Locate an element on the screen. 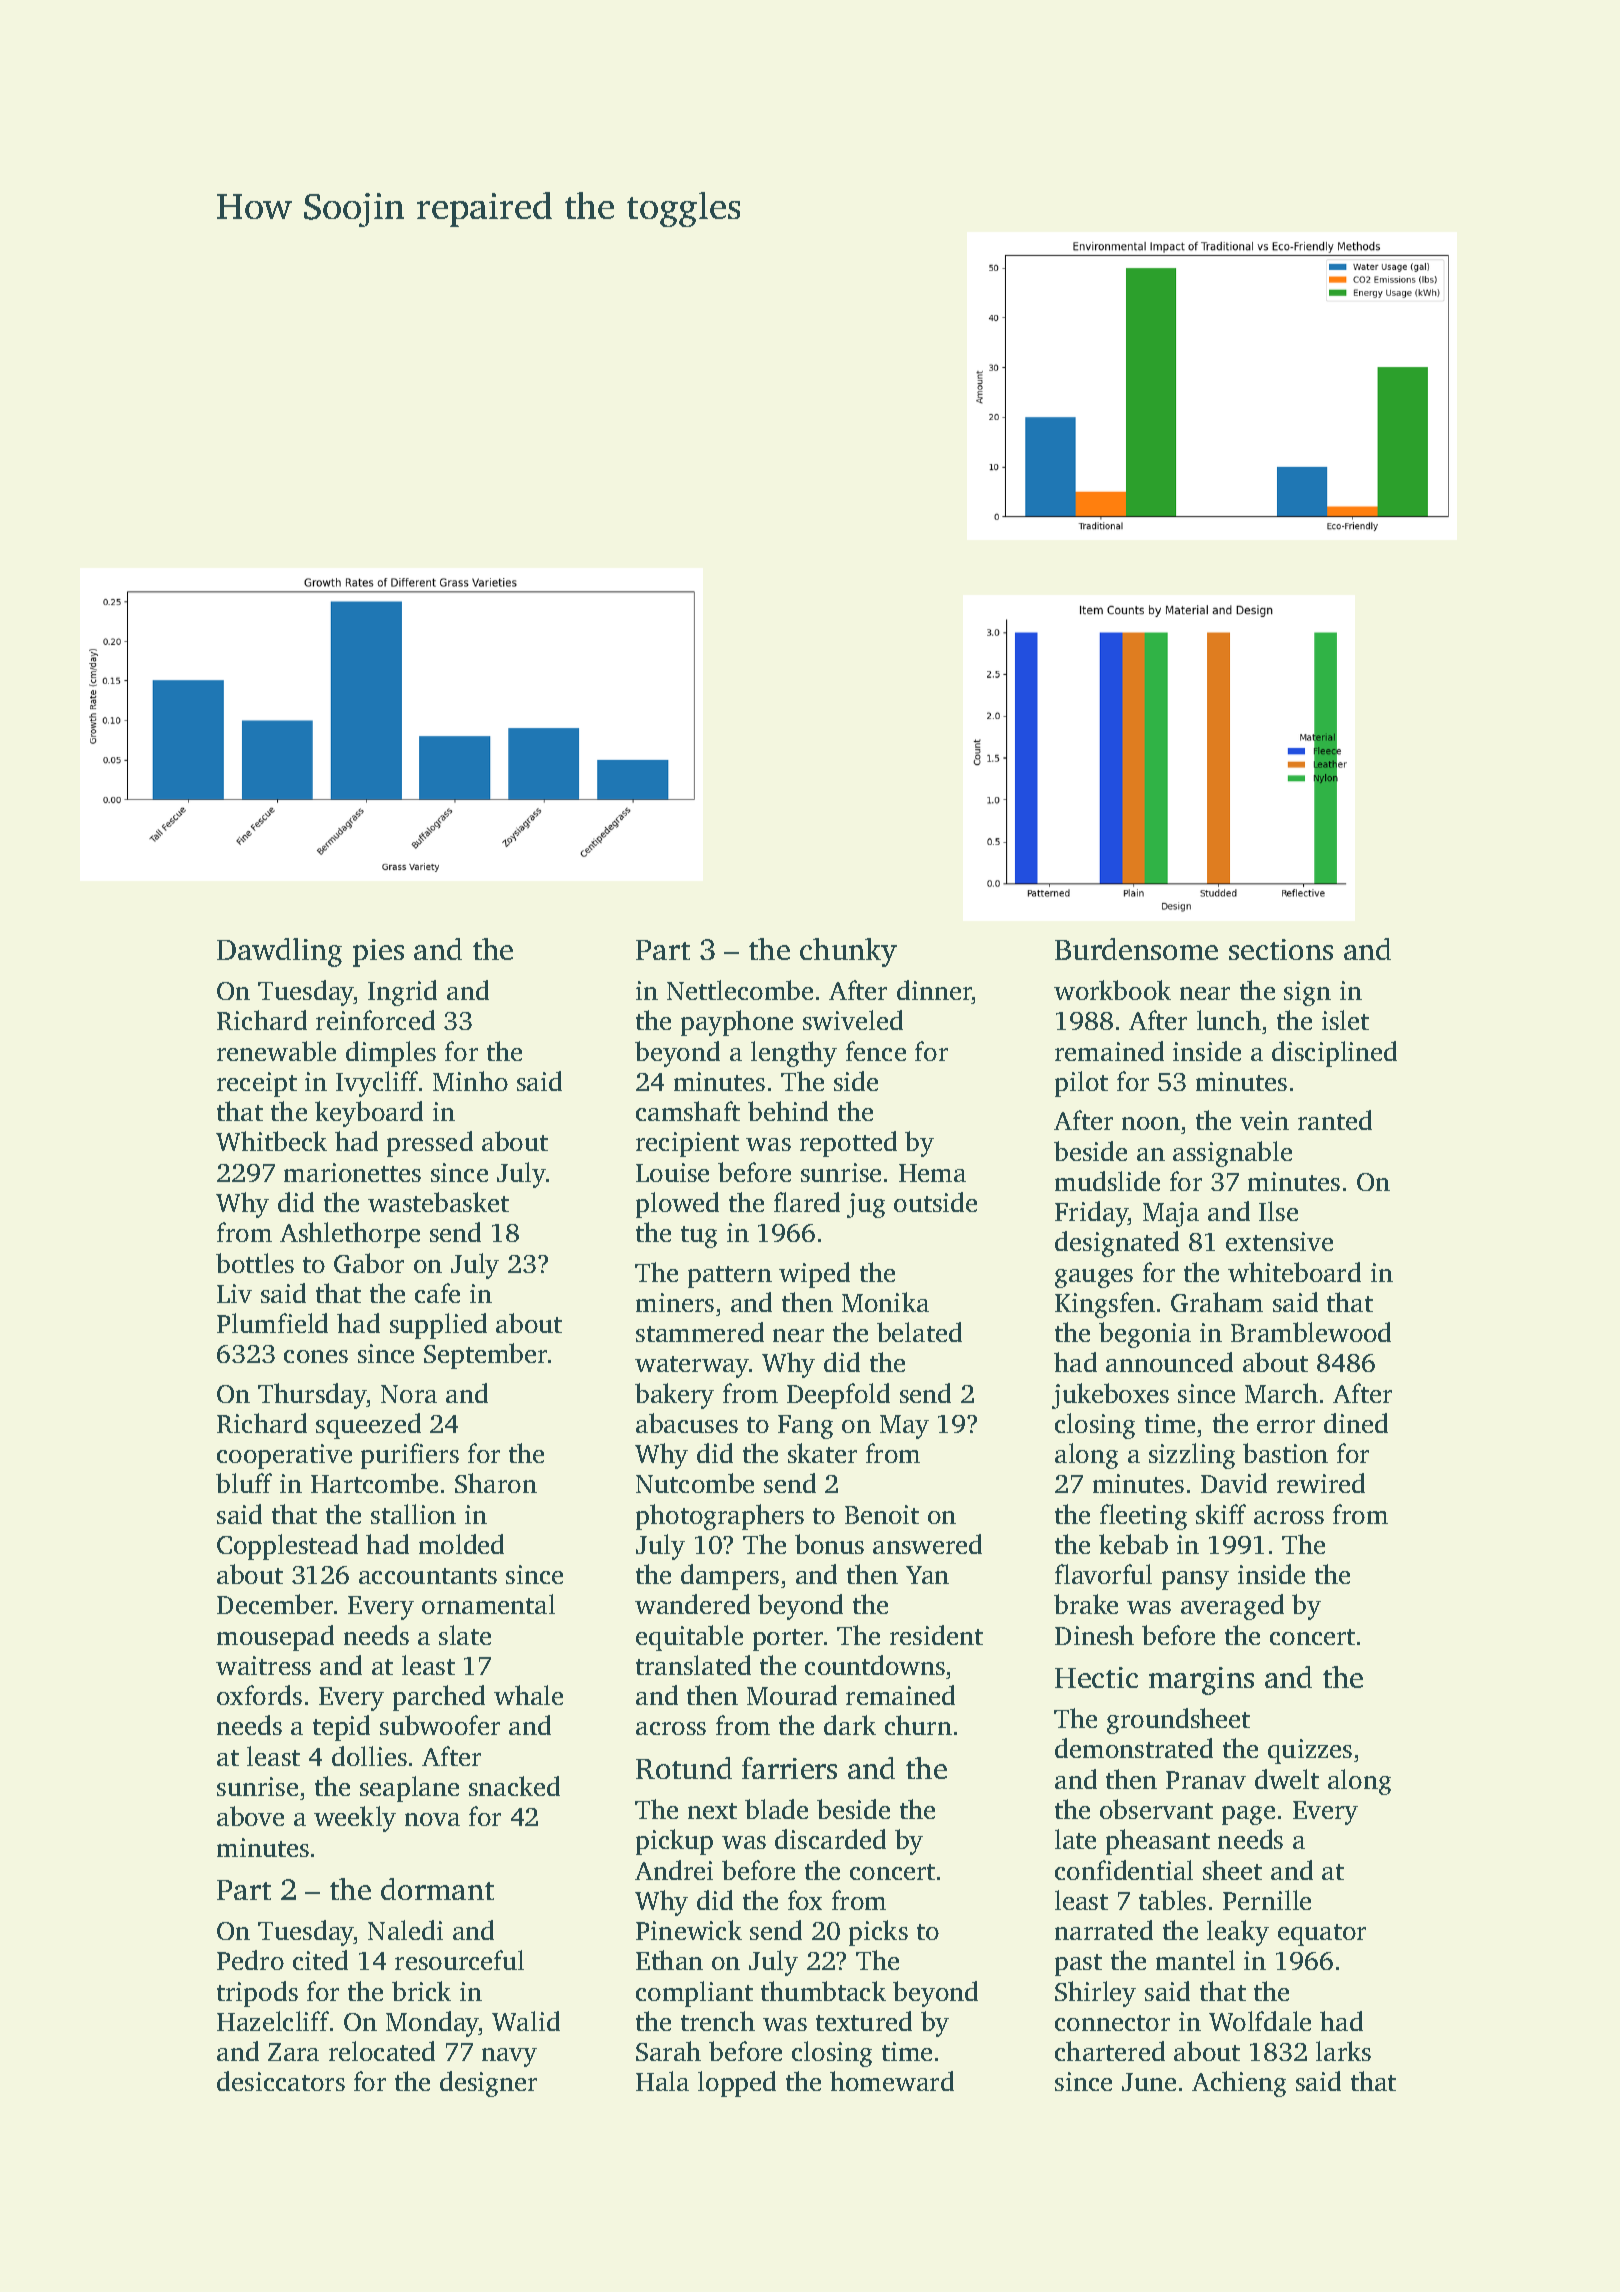  discarded is located at coordinates (830, 1839).
